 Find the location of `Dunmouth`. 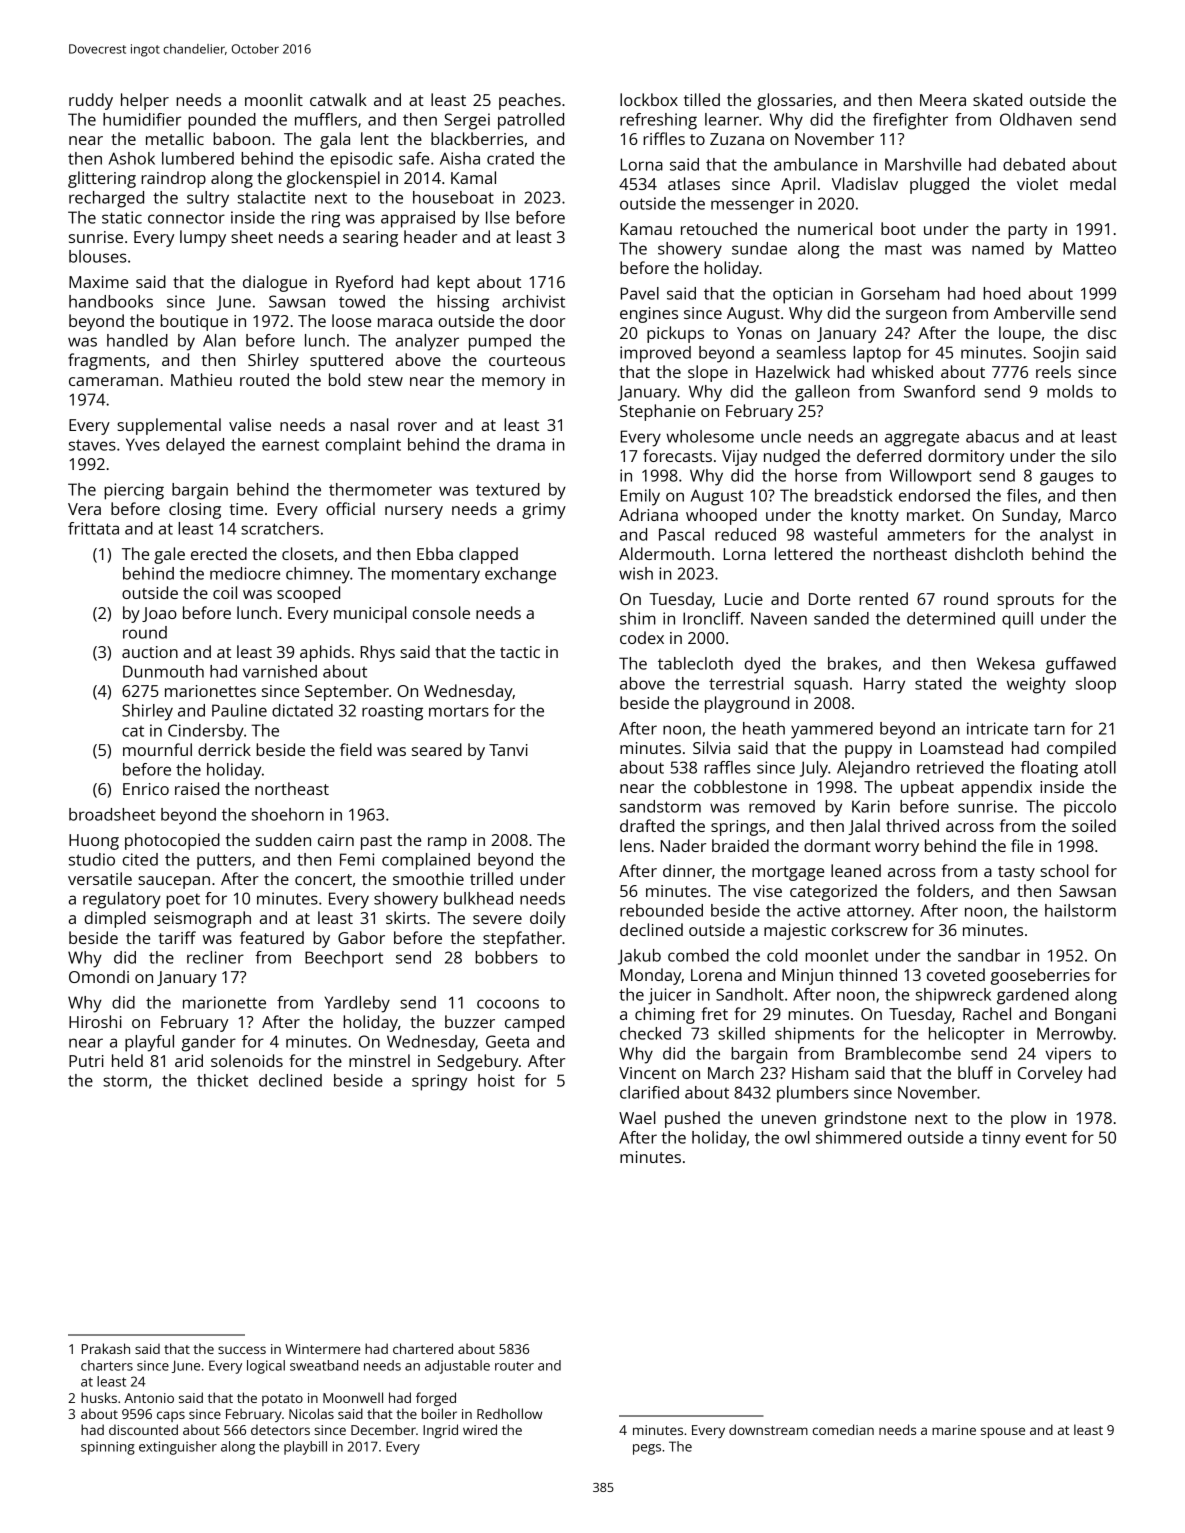

Dunmouth is located at coordinates (163, 671).
